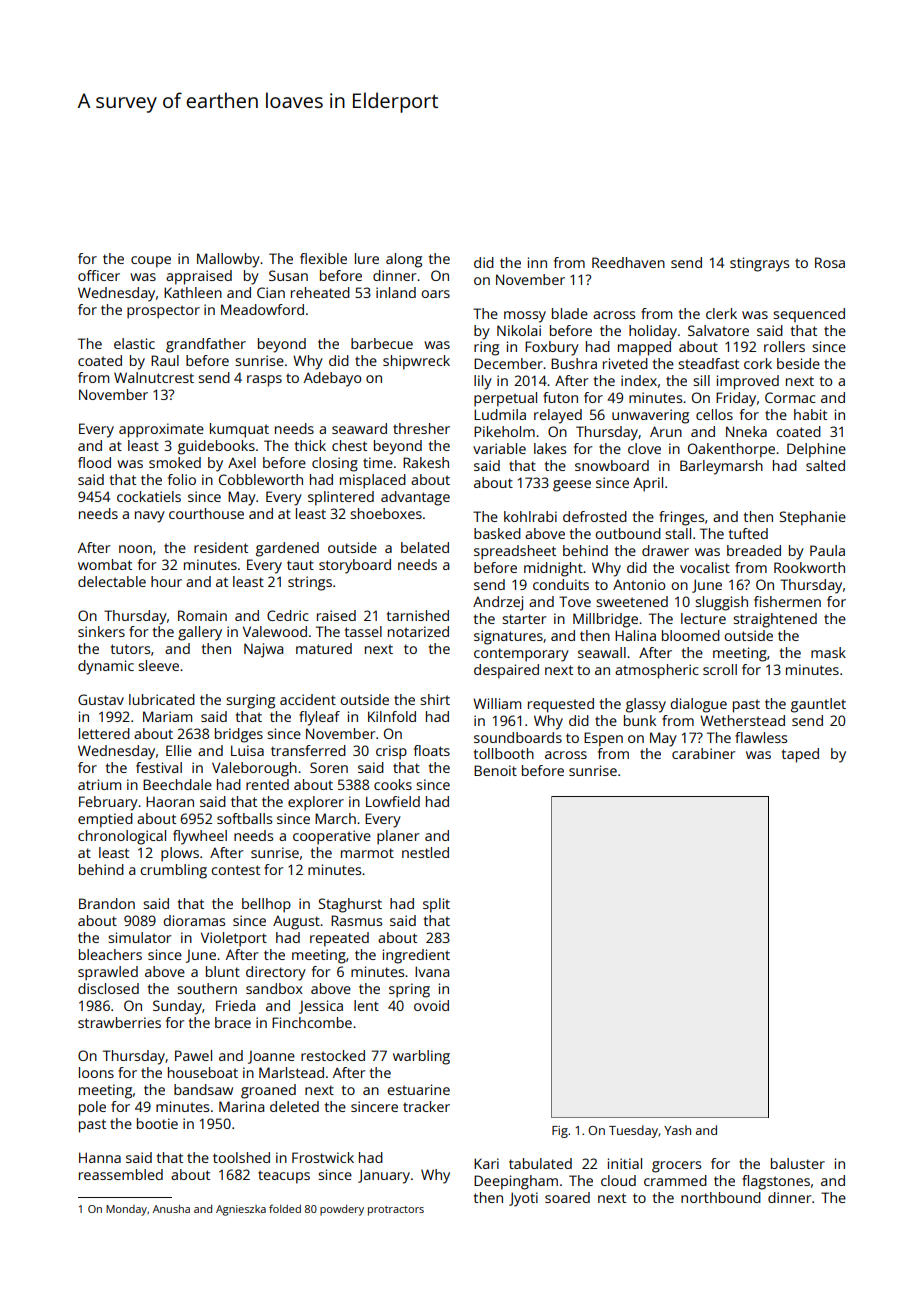  Describe the element at coordinates (241, 1210) in the page. I see `Agnieszka` at that location.
